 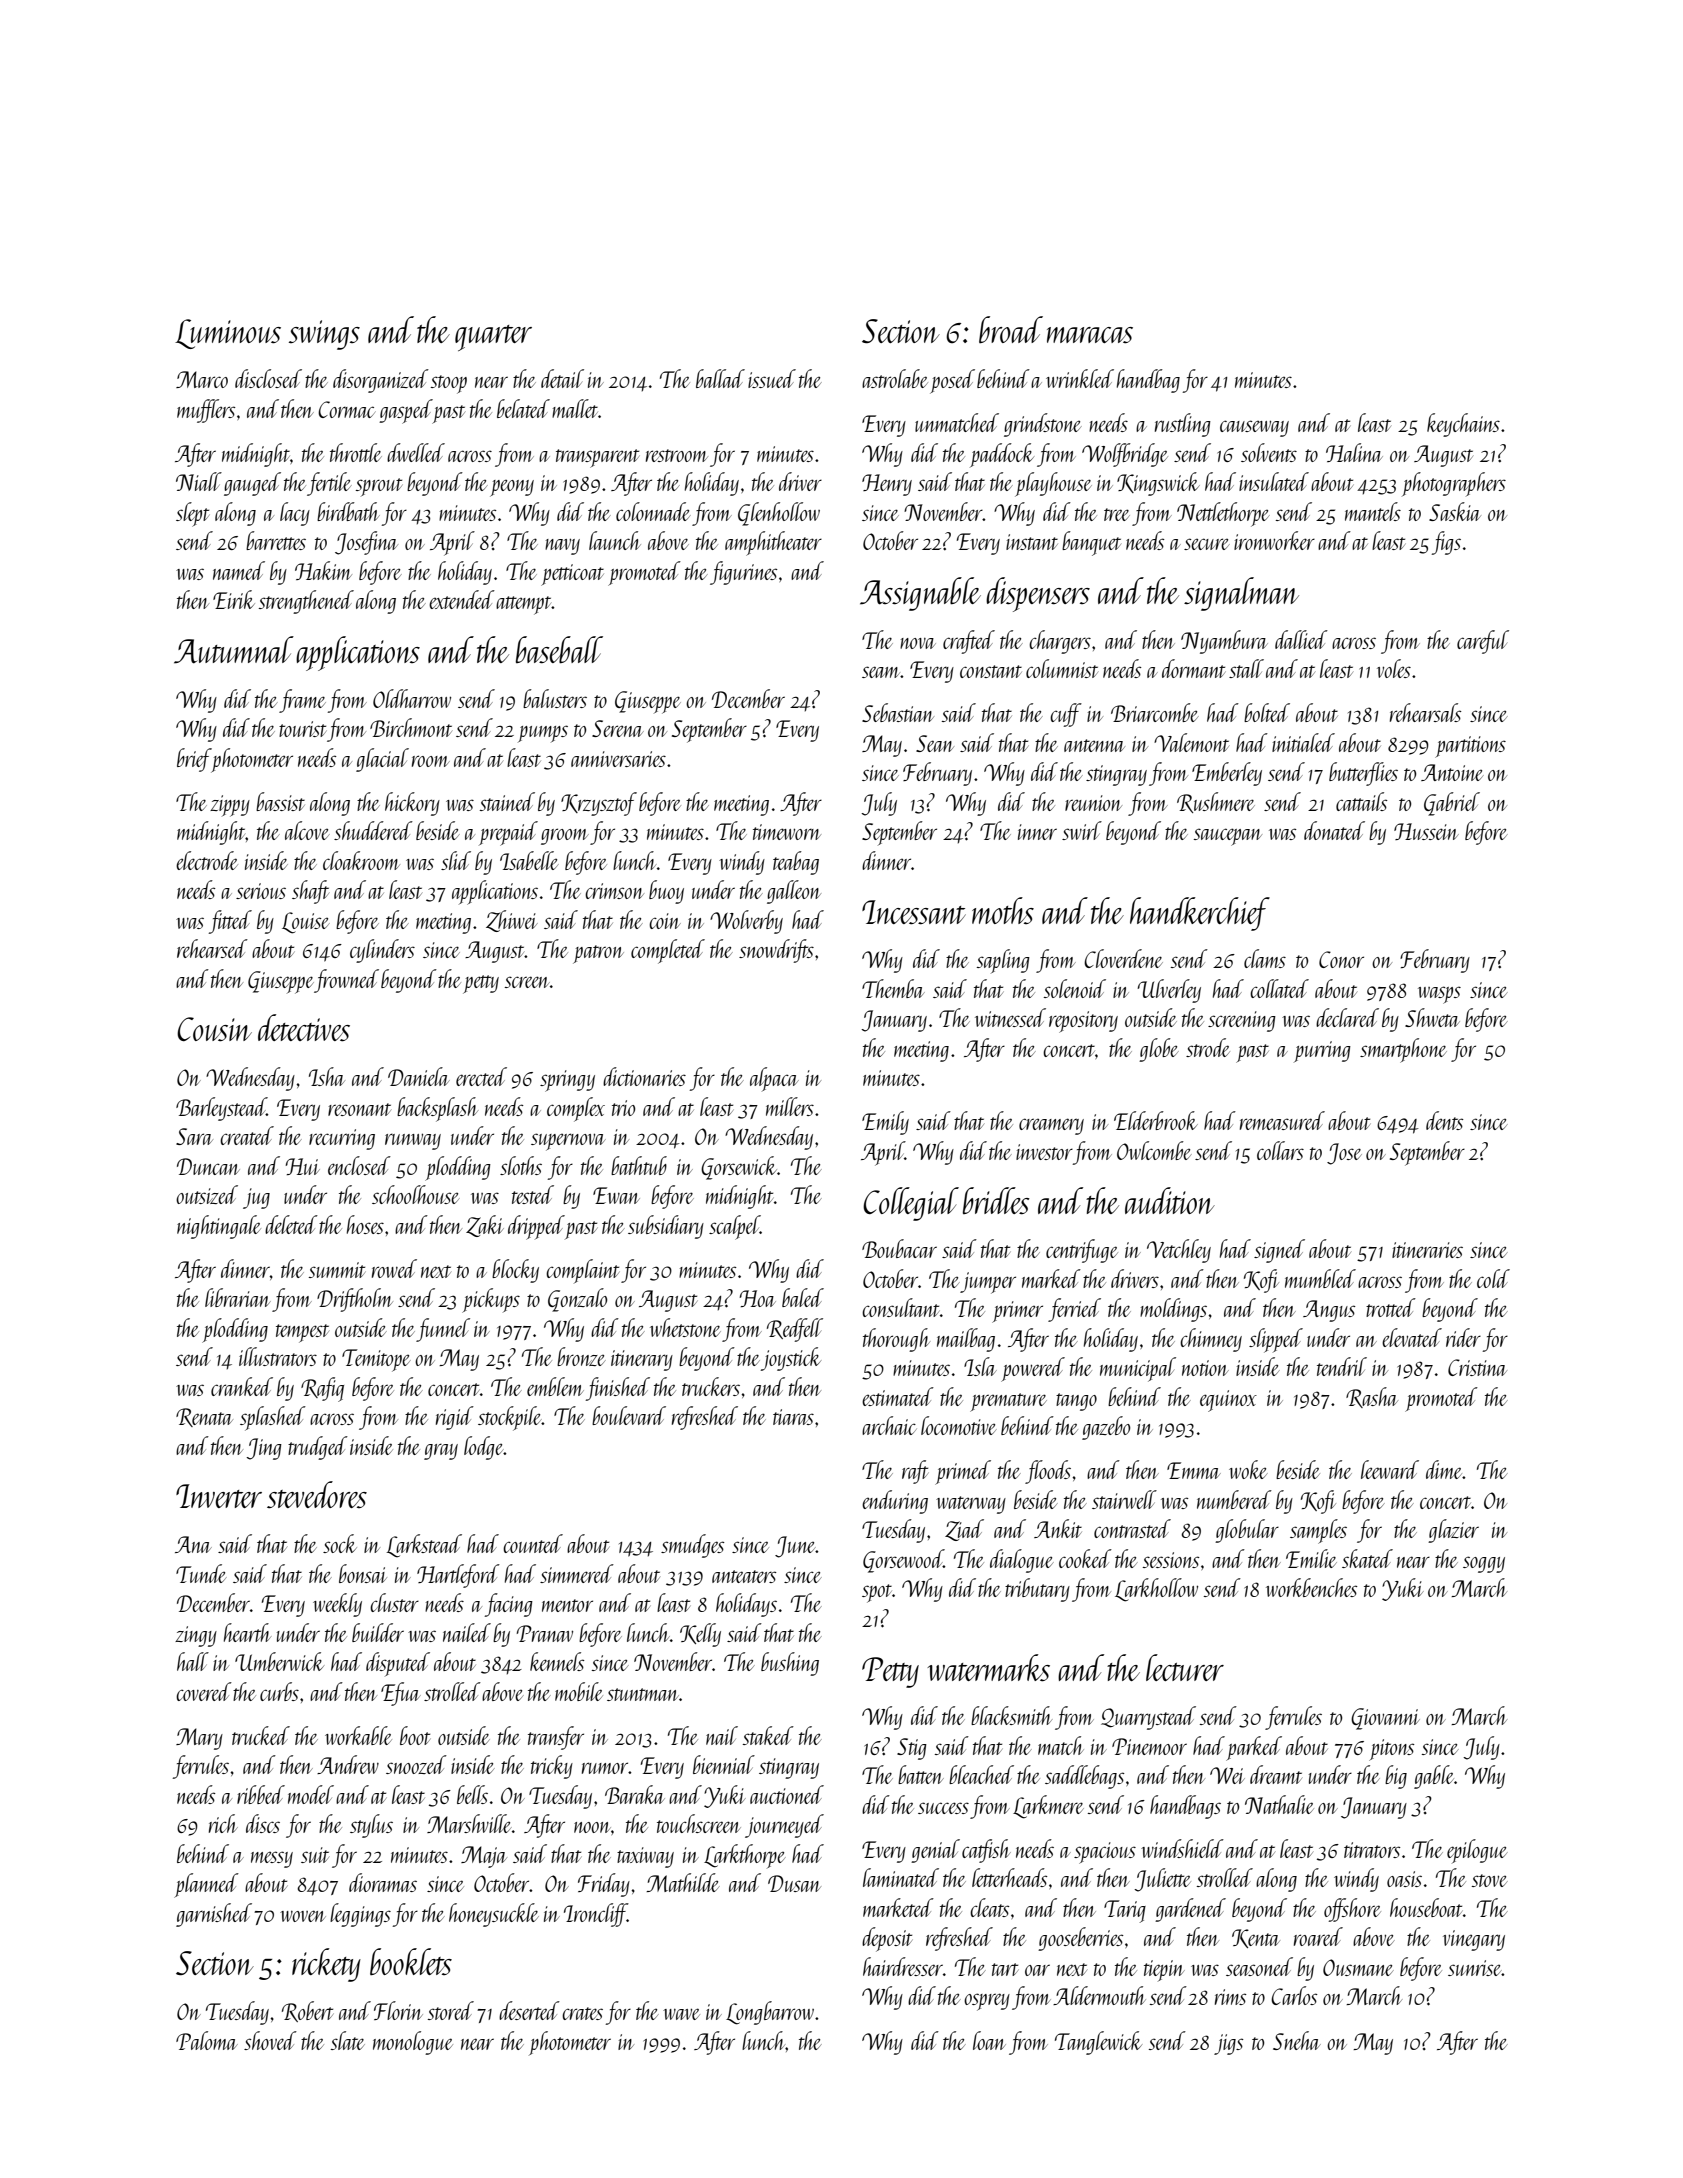 What do you see at coordinates (898, 712) in the screenshot?
I see `Sebastian` at bounding box center [898, 712].
